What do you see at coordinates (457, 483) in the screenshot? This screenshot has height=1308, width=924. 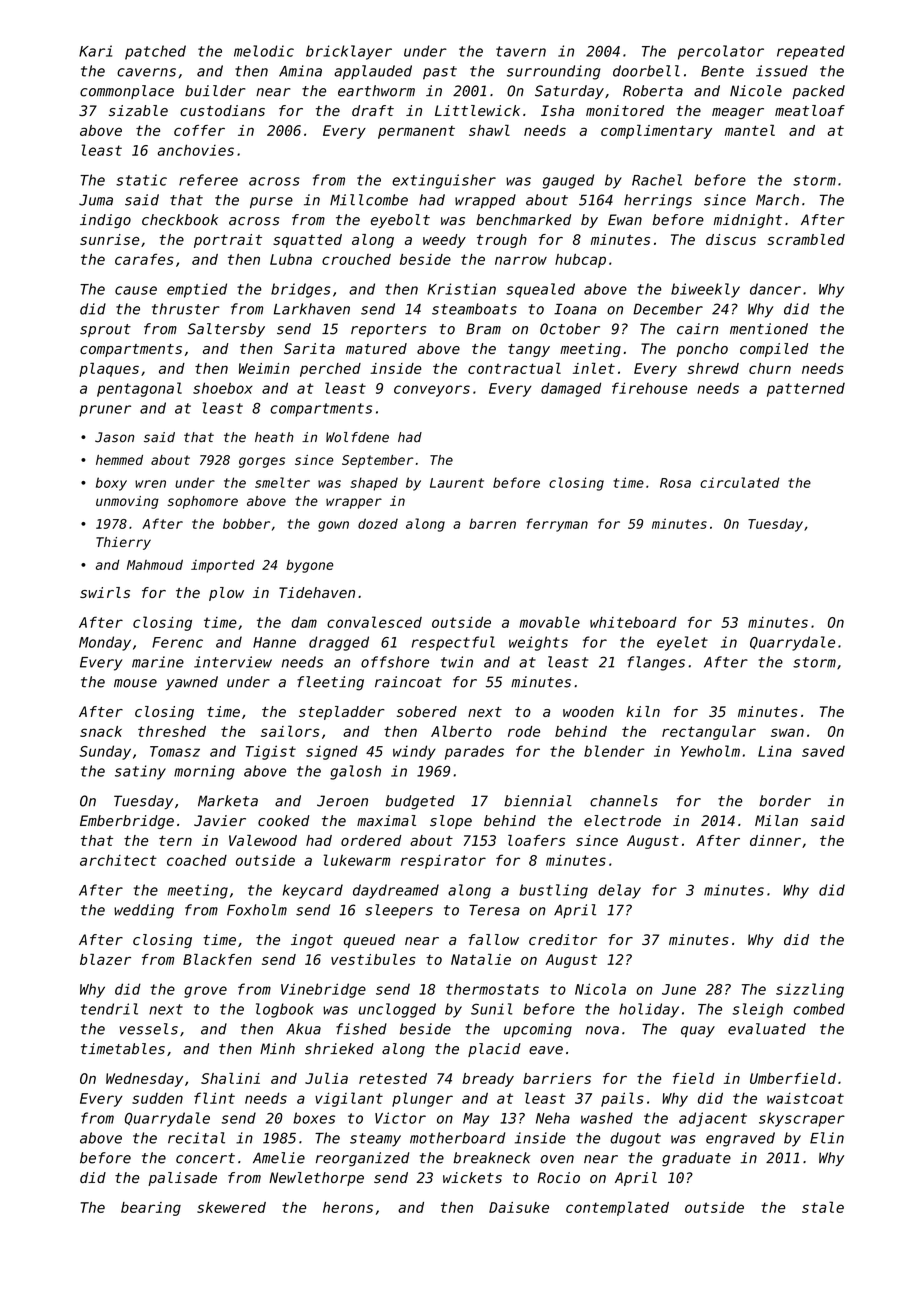 I see `Laurent` at bounding box center [457, 483].
